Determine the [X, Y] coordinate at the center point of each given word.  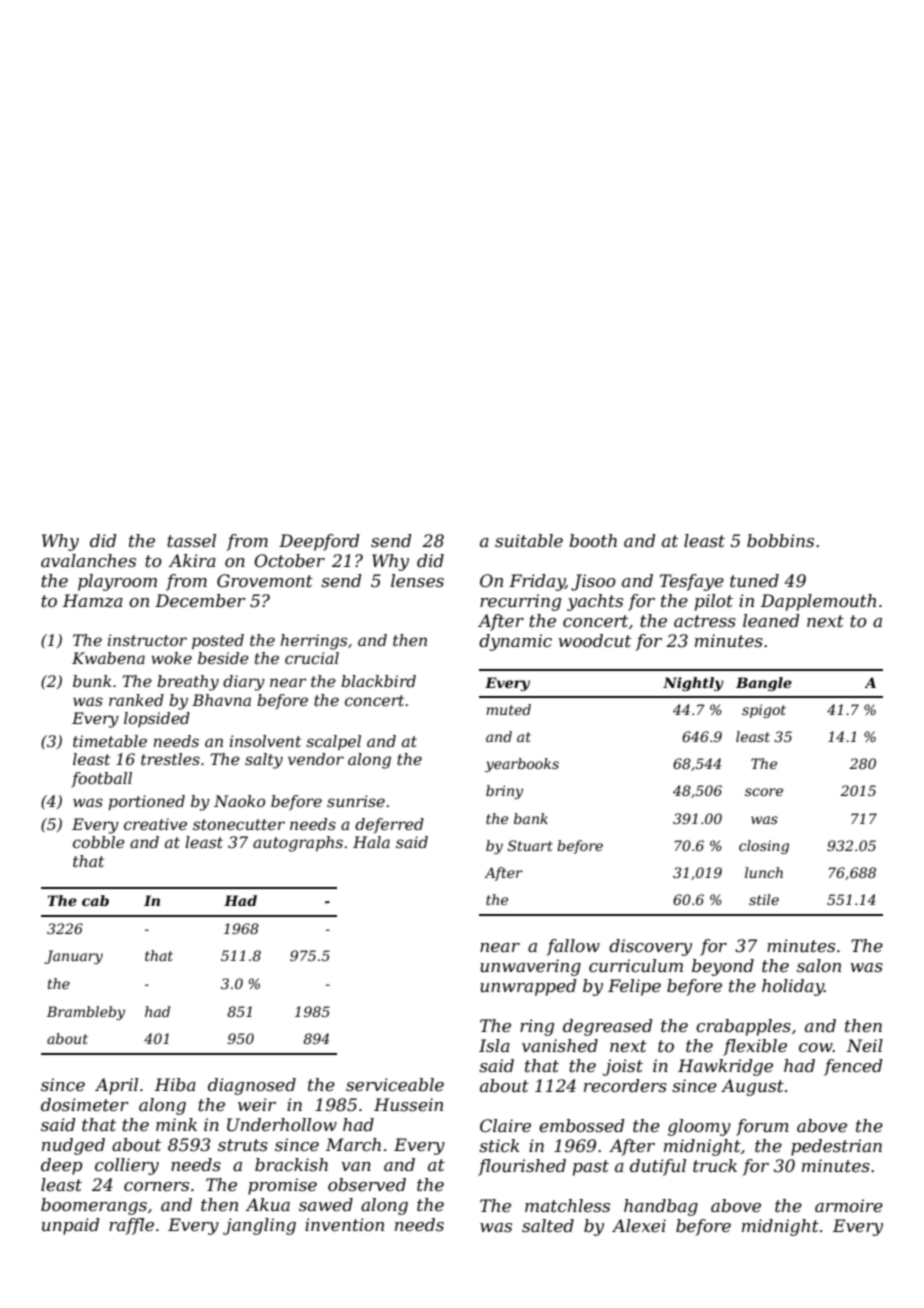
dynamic [515, 642]
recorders [625, 1085]
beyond [723, 967]
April [116, 1086]
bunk [92, 681]
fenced [853, 1067]
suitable [529, 540]
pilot [714, 602]
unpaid [70, 1226]
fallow [573, 947]
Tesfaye [692, 582]
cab [95, 900]
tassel [191, 540]
